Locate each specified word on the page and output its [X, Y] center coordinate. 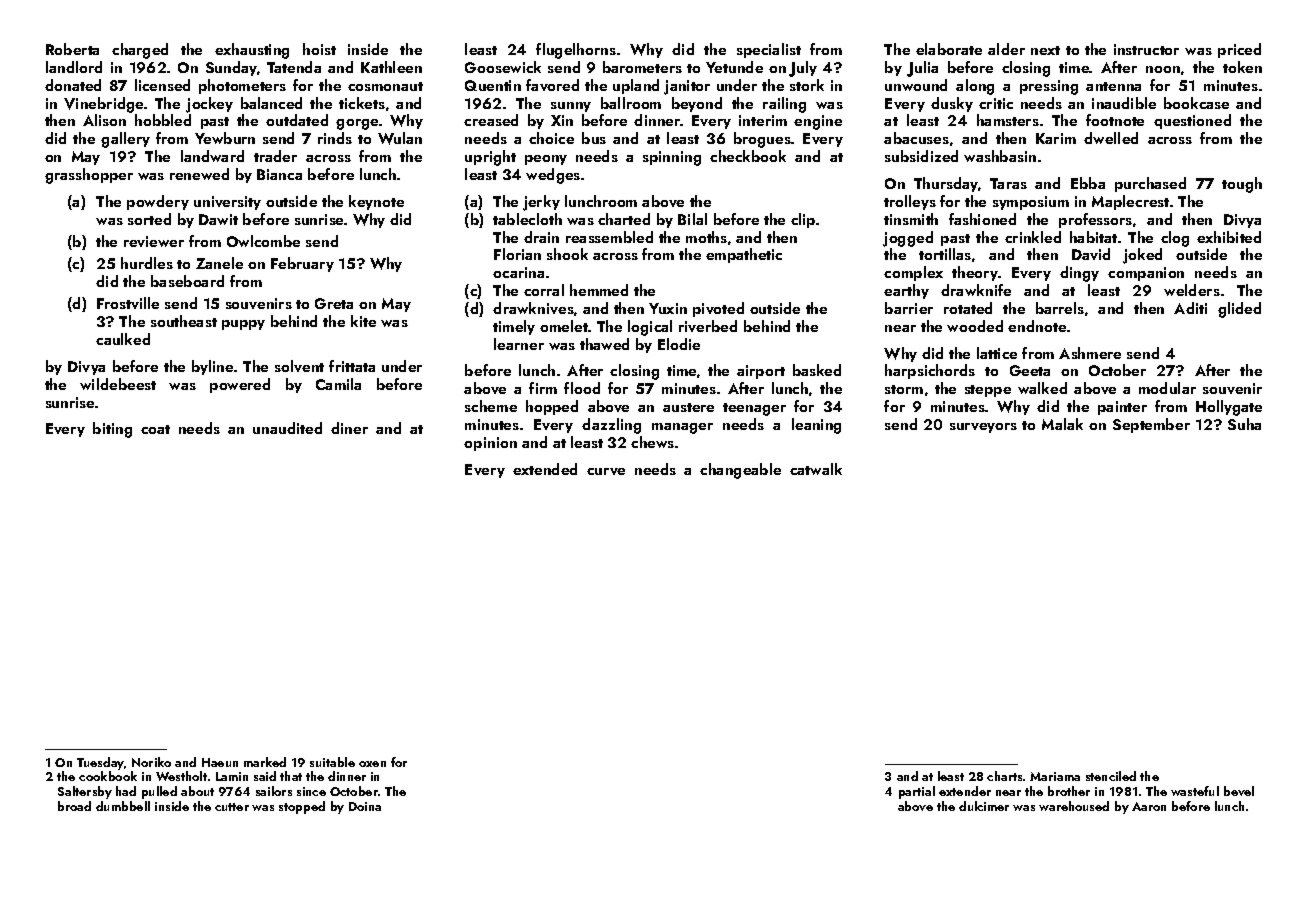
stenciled [1111, 776]
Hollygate [1229, 408]
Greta [334, 303]
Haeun [220, 762]
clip [803, 220]
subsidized [921, 156]
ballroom [631, 103]
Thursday [946, 184]
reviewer [154, 241]
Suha [1244, 424]
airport [761, 372]
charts [1004, 776]
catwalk [816, 469]
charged [140, 51]
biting [112, 430]
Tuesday [100, 763]
